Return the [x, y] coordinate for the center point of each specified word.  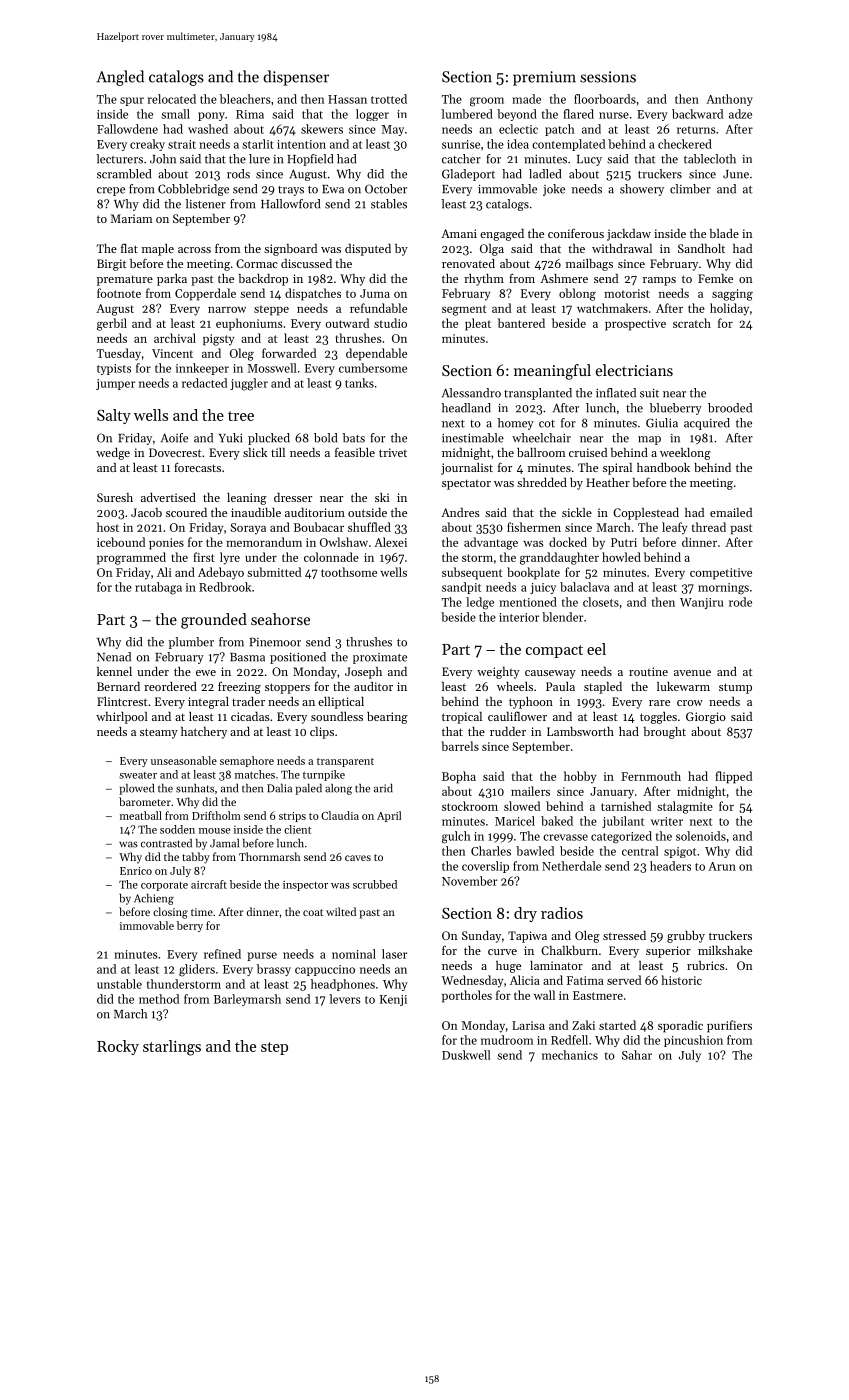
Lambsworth [580, 731]
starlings [172, 1048]
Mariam [131, 218]
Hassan [347, 99]
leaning [247, 499]
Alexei [390, 542]
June [736, 174]
